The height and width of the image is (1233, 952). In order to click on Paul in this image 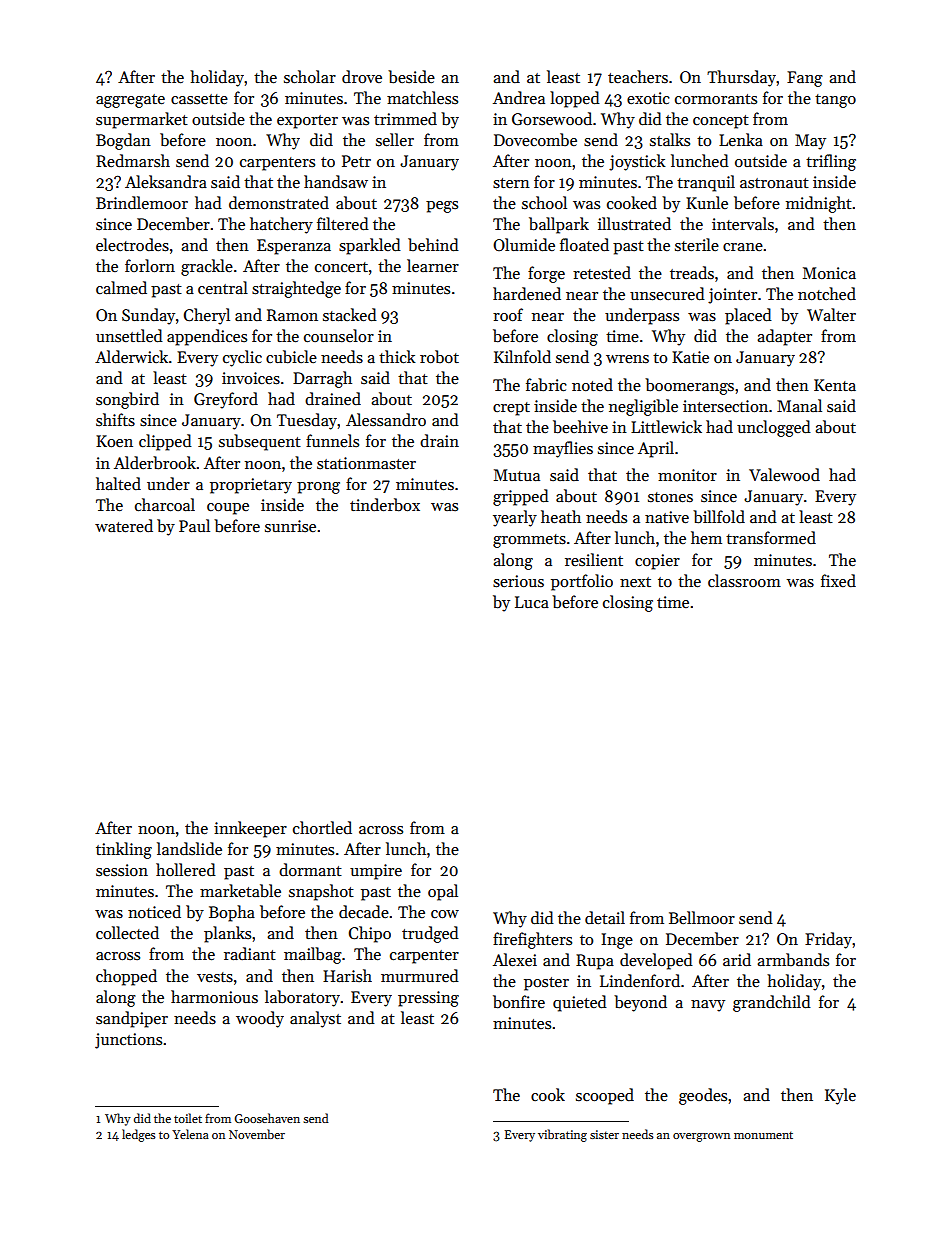, I will do `click(194, 525)`.
